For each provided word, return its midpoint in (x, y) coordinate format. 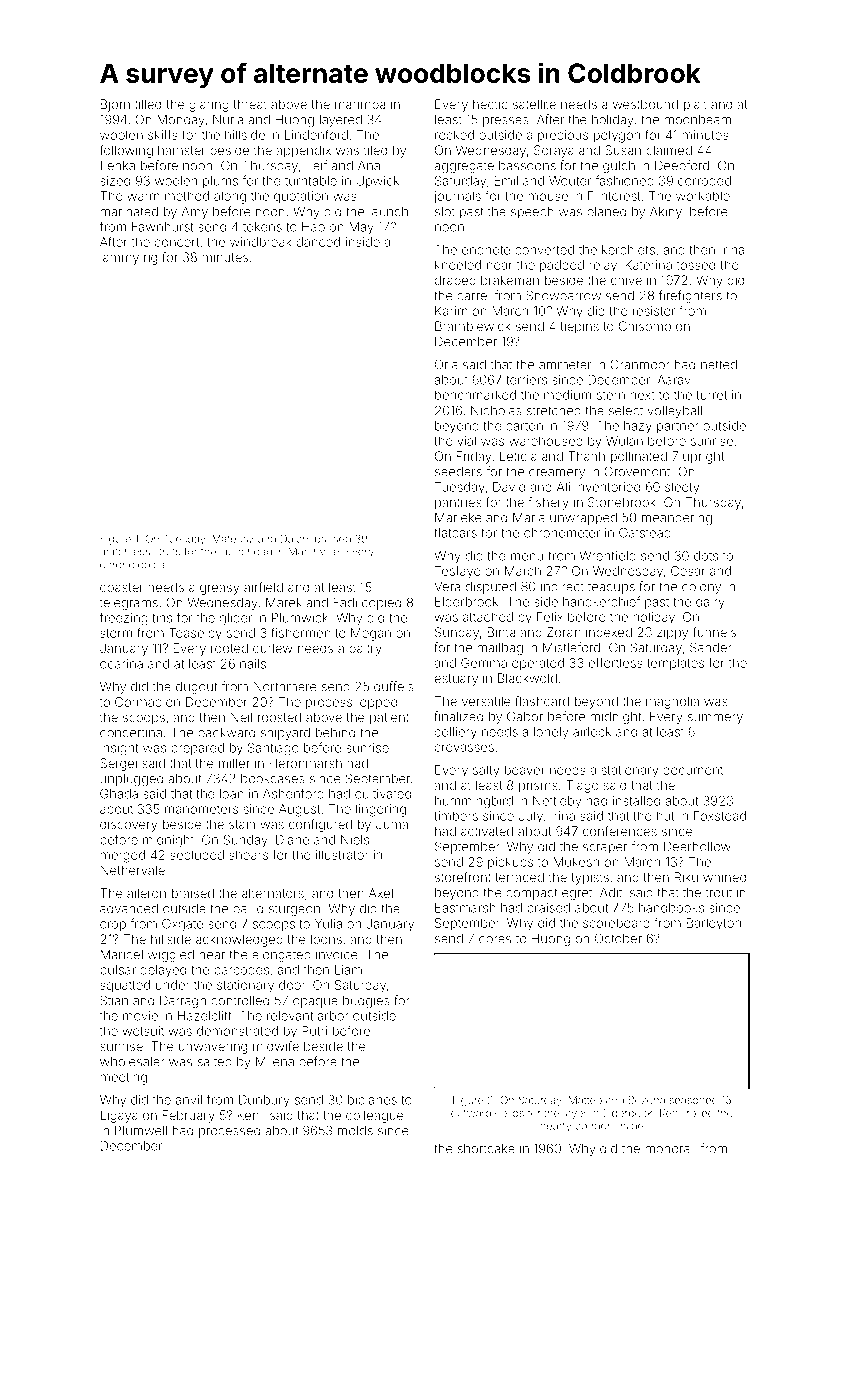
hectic (490, 104)
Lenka (118, 166)
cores (495, 940)
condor (592, 1126)
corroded (704, 181)
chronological (133, 565)
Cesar (688, 571)
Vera (447, 587)
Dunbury (264, 1101)
